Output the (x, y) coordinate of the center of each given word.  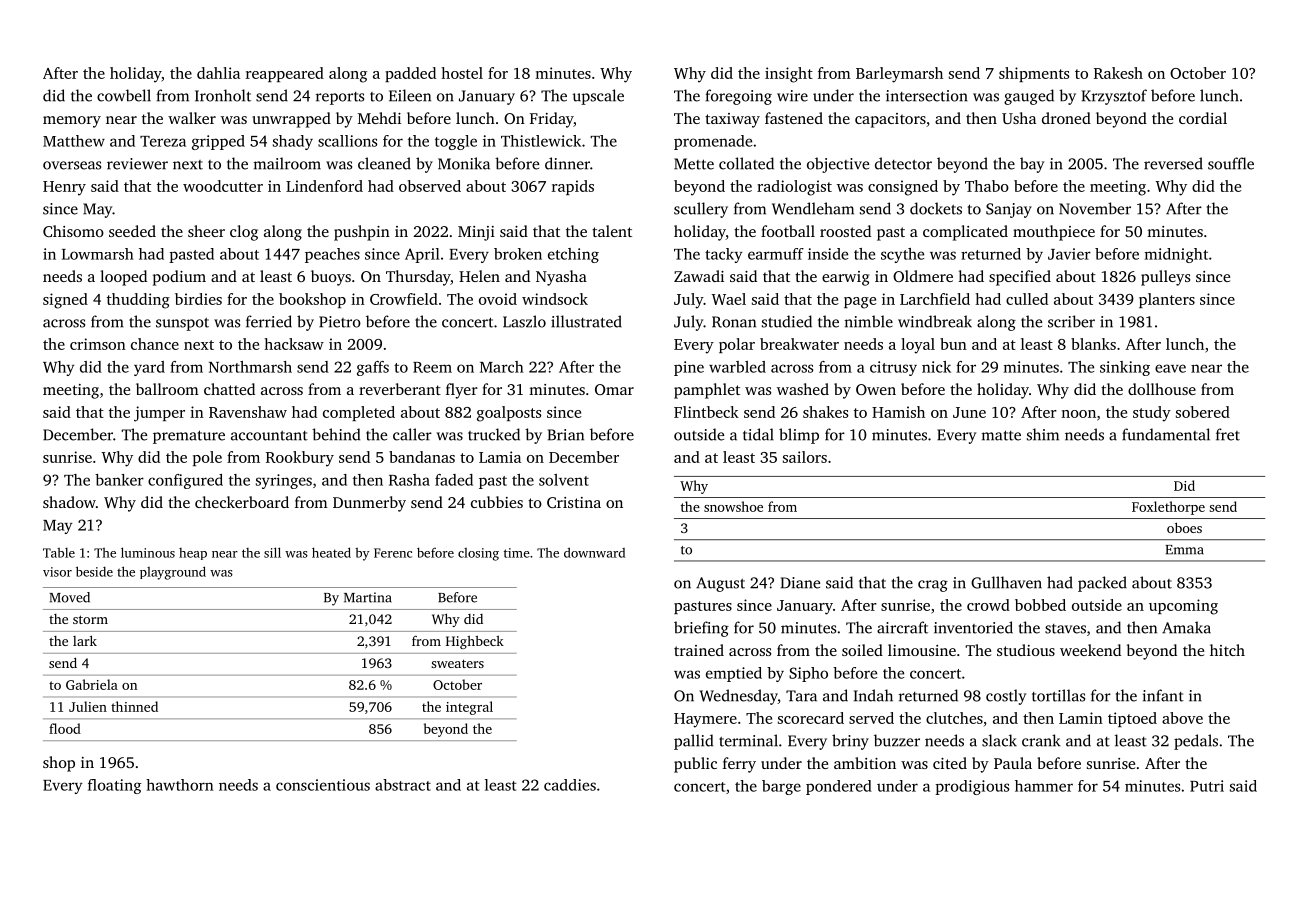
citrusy (893, 368)
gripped (218, 142)
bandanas (422, 457)
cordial (1203, 118)
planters (1167, 300)
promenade (713, 142)
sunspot (182, 324)
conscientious (323, 785)
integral (469, 708)
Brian (566, 435)
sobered (1203, 412)
